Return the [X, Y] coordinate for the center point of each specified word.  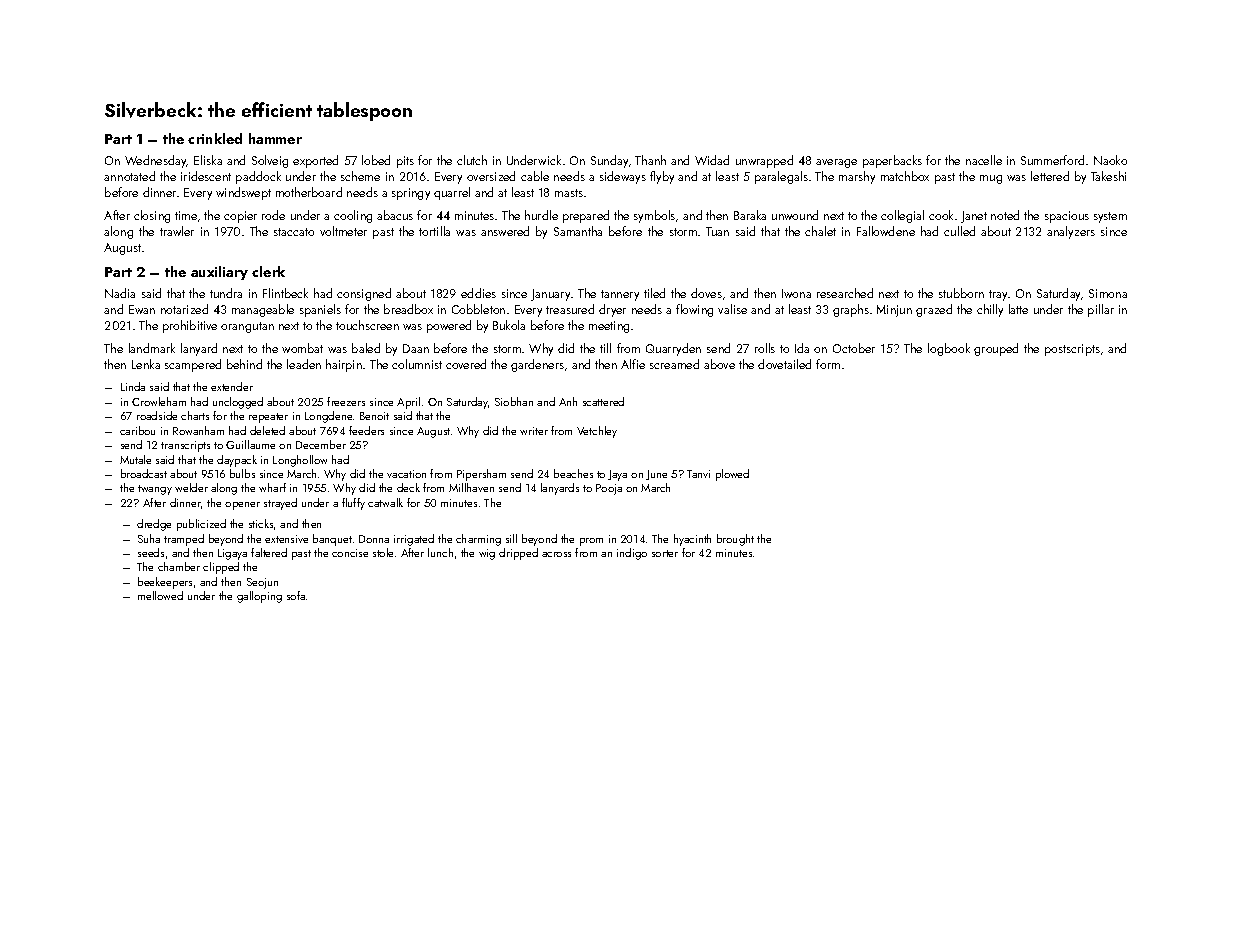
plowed [732, 475]
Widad [712, 160]
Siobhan [514, 401]
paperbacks [892, 161]
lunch [440, 552]
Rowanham [198, 430]
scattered [603, 401]
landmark [152, 348]
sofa [296, 595]
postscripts [1072, 350]
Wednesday [156, 161]
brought [735, 540]
